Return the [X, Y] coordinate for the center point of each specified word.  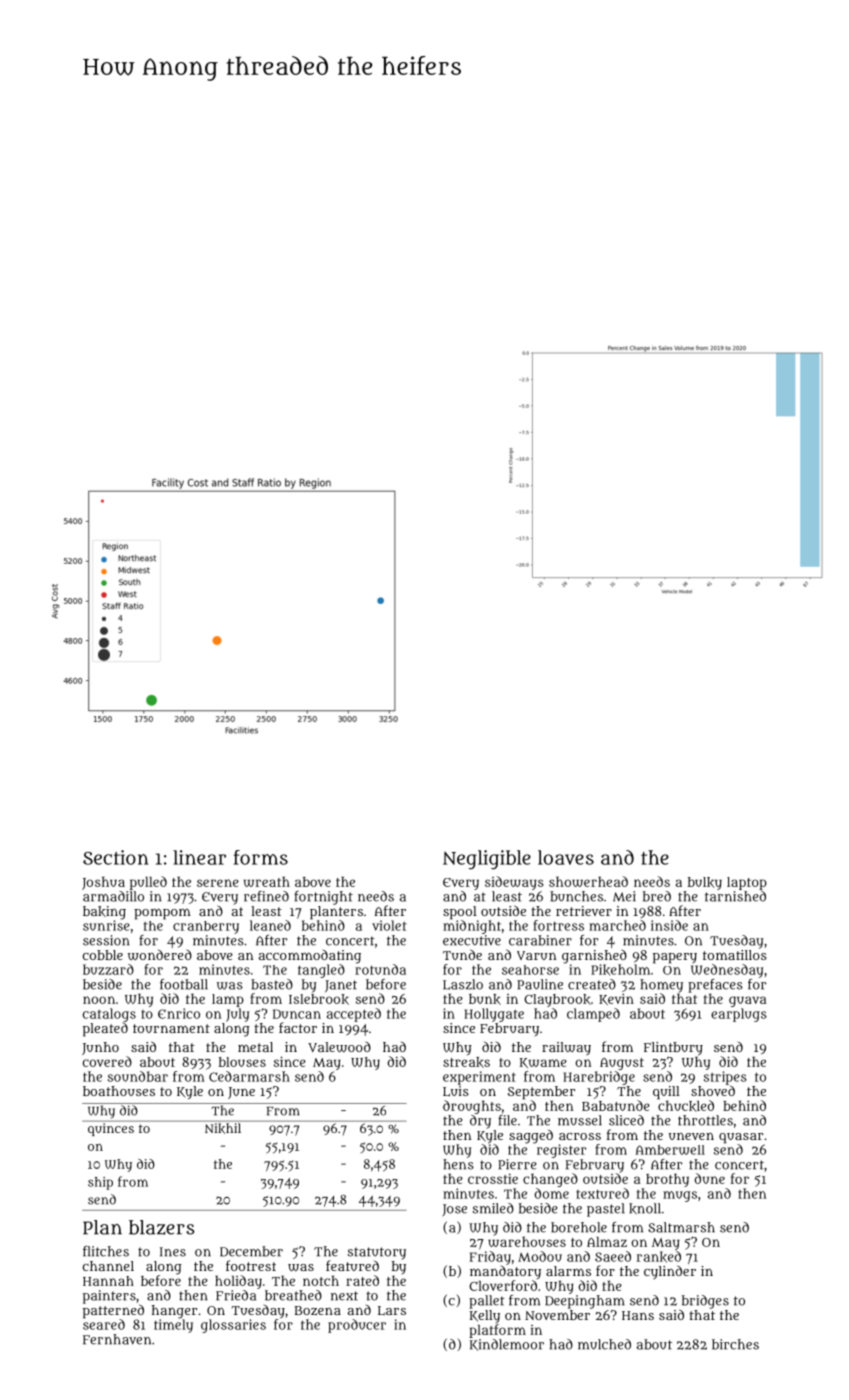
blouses [242, 1062]
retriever [584, 911]
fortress [558, 925]
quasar [741, 1138]
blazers [162, 1227]
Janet [341, 986]
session [106, 940]
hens [458, 1164]
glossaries [233, 1326]
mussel [580, 1120]
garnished [594, 956]
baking [104, 913]
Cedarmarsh [249, 1076]
